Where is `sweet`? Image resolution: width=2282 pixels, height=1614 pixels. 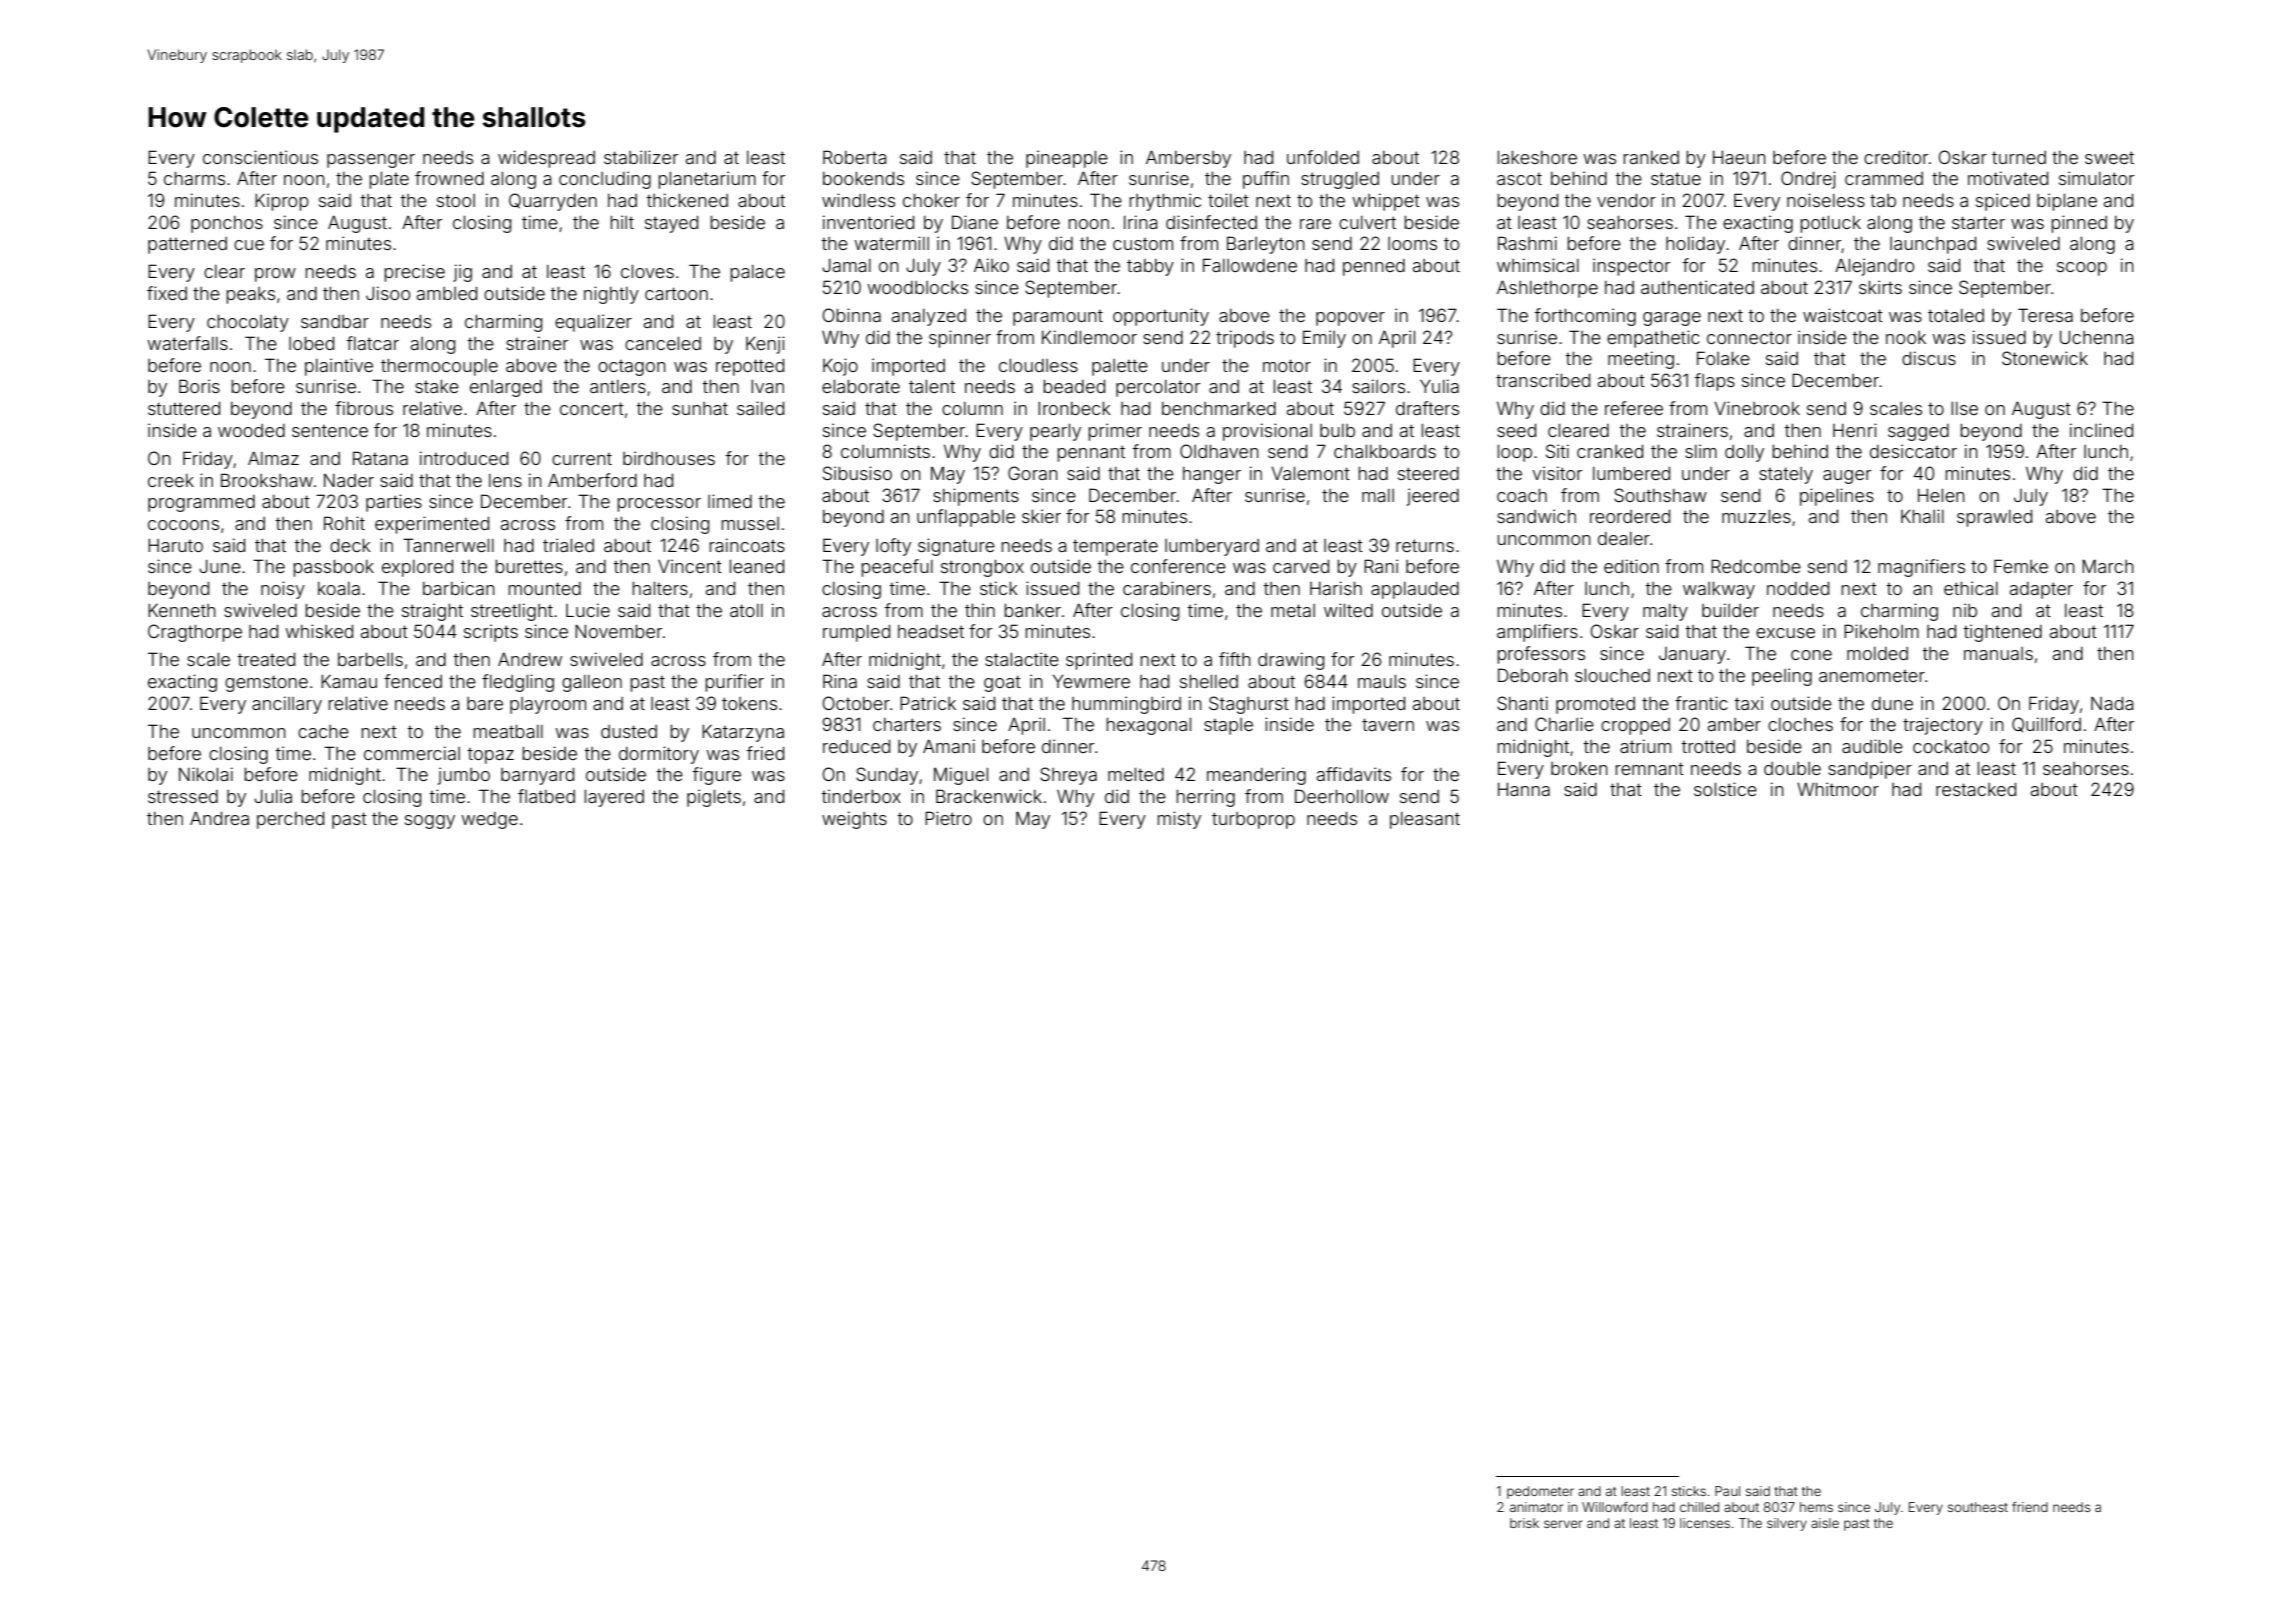 sweet is located at coordinates (2109, 157).
